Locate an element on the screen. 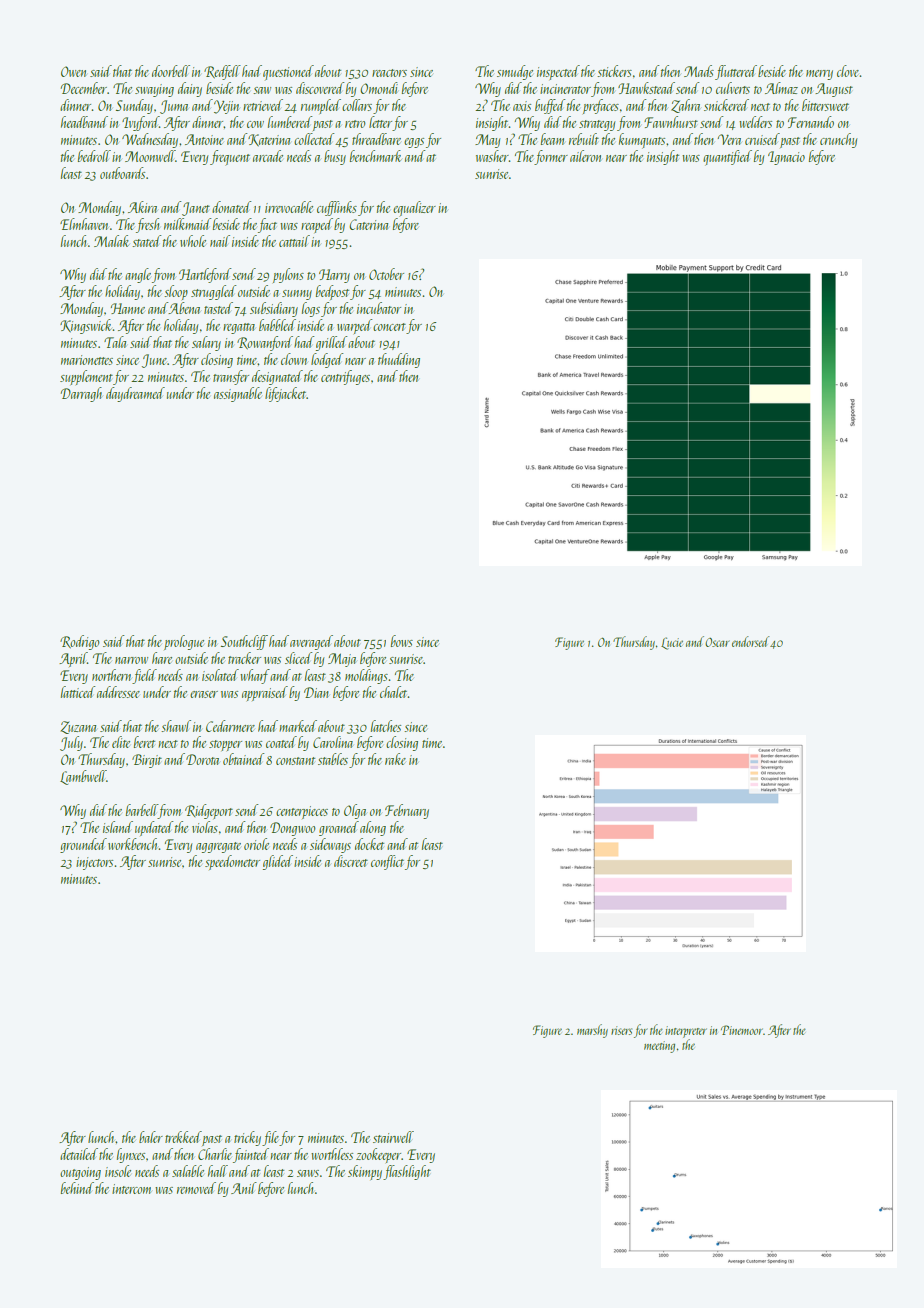  endorsed is located at coordinates (751, 641).
